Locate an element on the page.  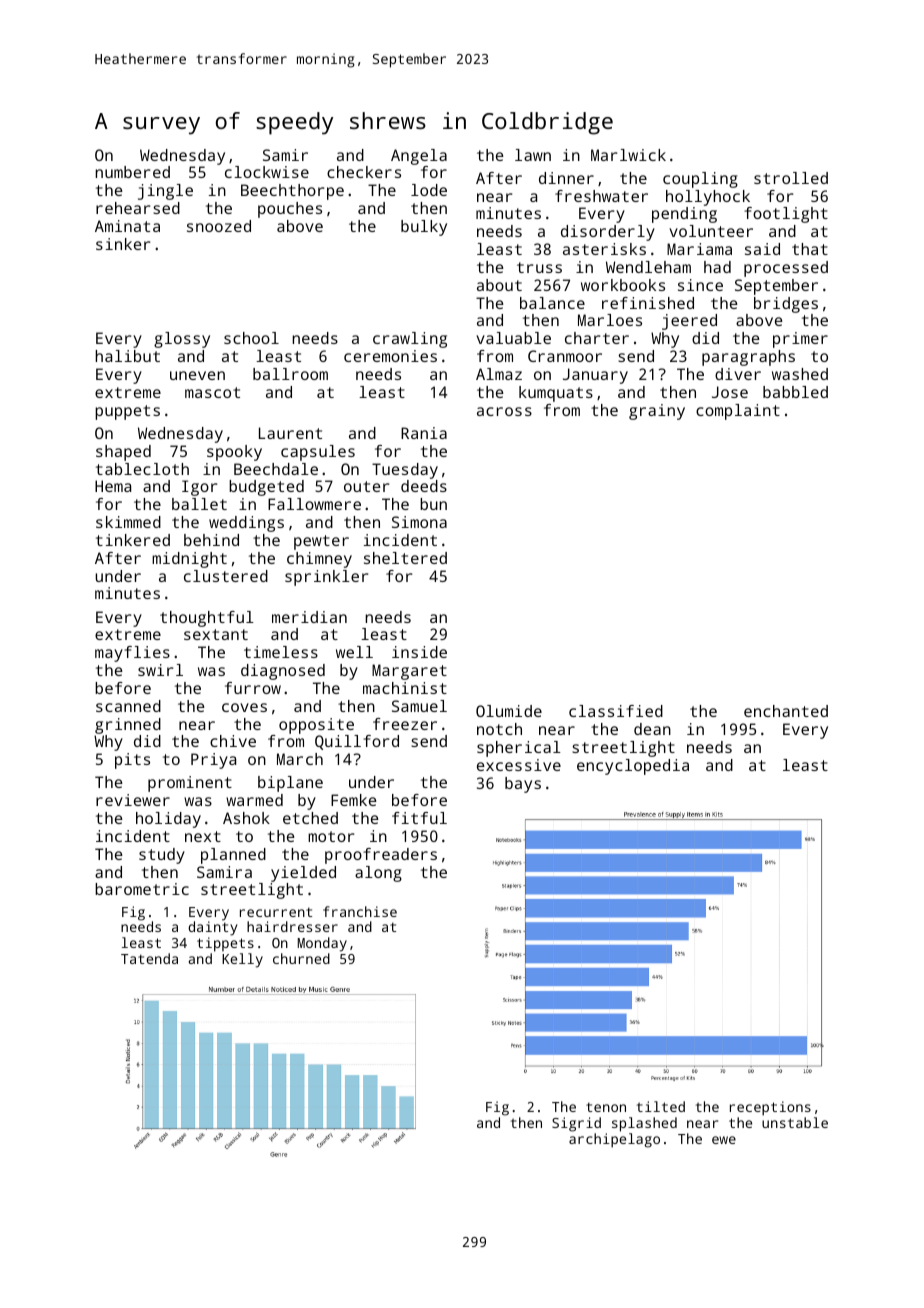
Angela is located at coordinates (419, 157).
